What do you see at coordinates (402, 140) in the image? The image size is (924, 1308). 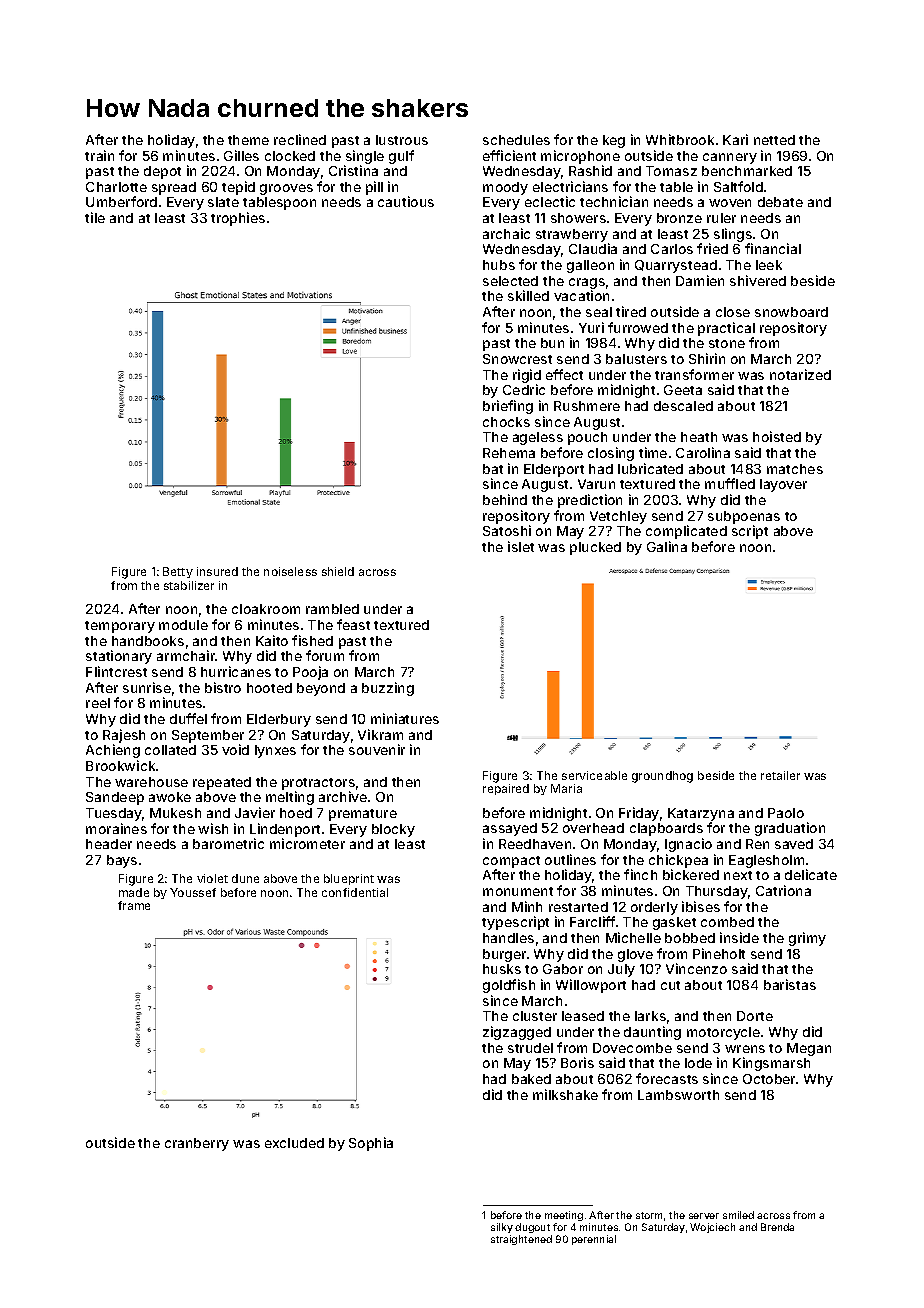 I see `lustrous` at bounding box center [402, 140].
